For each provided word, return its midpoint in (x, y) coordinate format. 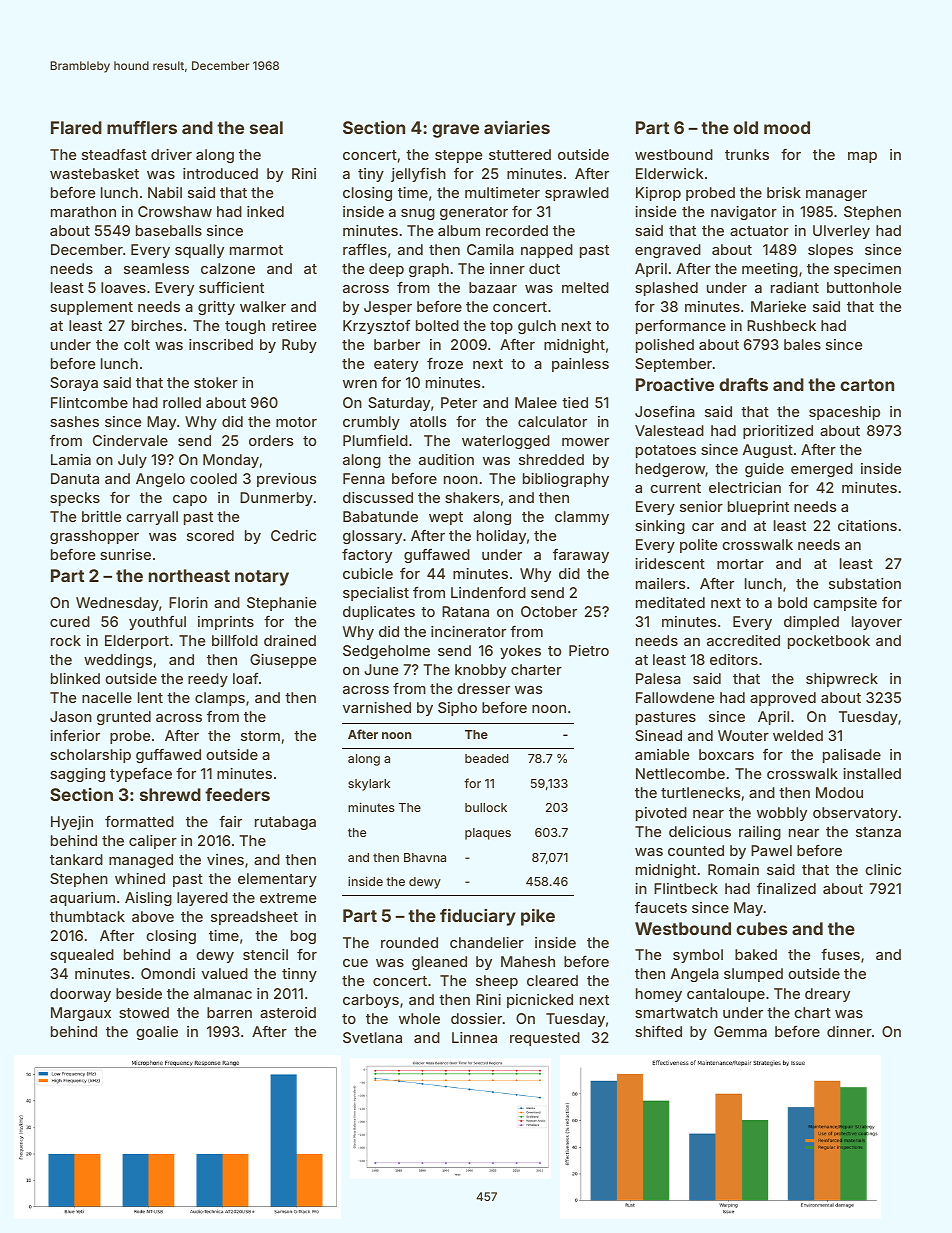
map (862, 157)
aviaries (517, 127)
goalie (157, 1033)
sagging (77, 775)
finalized (786, 888)
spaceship (844, 413)
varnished (377, 707)
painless (580, 365)
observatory (855, 814)
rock (66, 640)
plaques (488, 834)
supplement (91, 308)
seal (266, 127)
